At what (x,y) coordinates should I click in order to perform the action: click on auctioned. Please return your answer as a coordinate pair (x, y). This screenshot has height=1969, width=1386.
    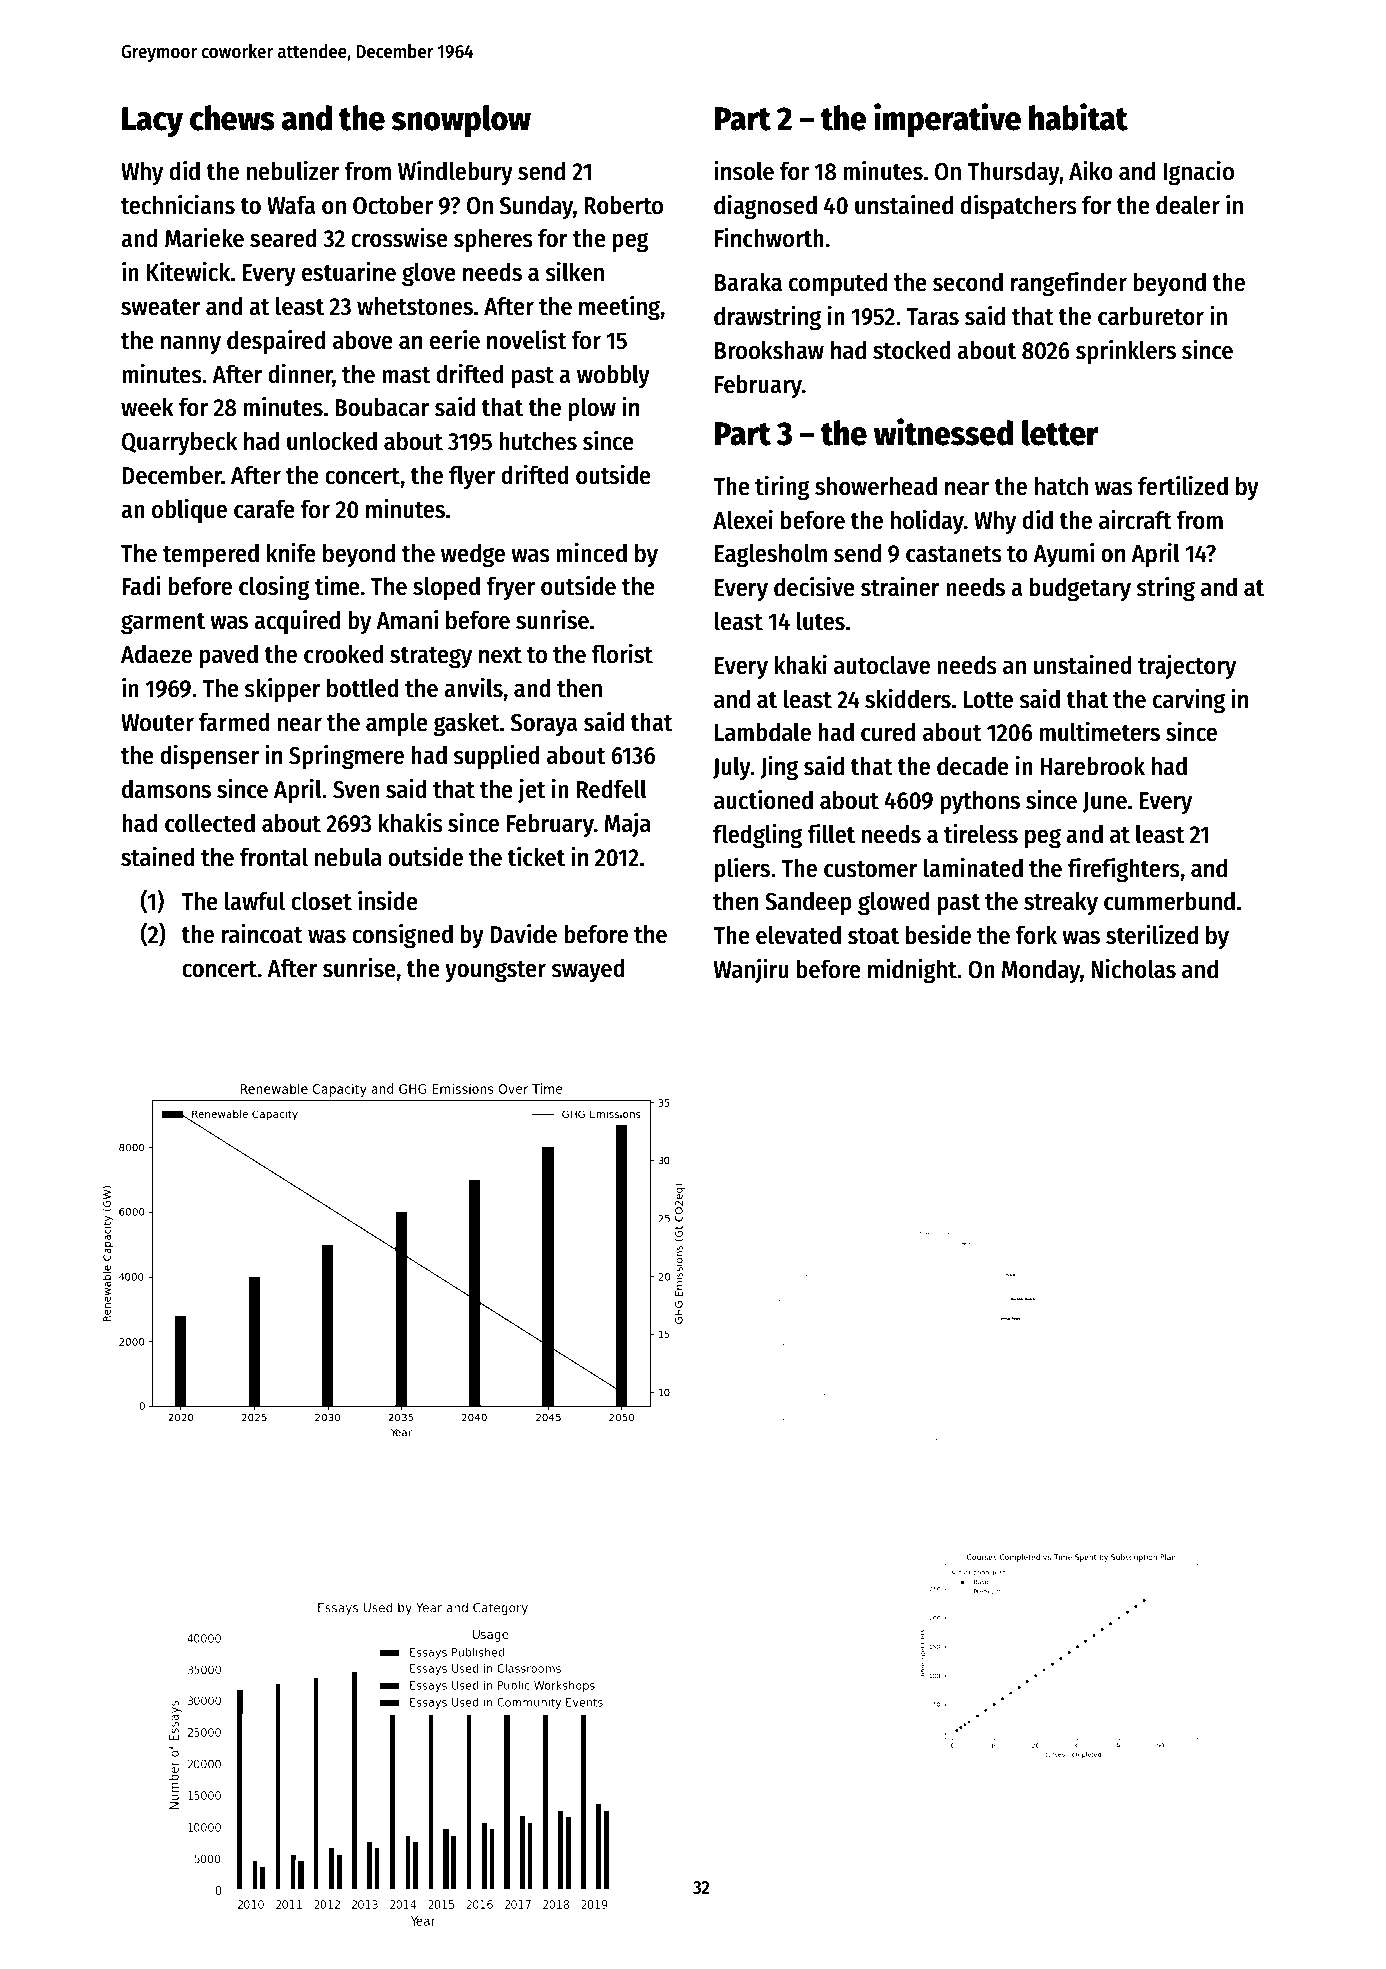
    Looking at the image, I should click on (763, 799).
